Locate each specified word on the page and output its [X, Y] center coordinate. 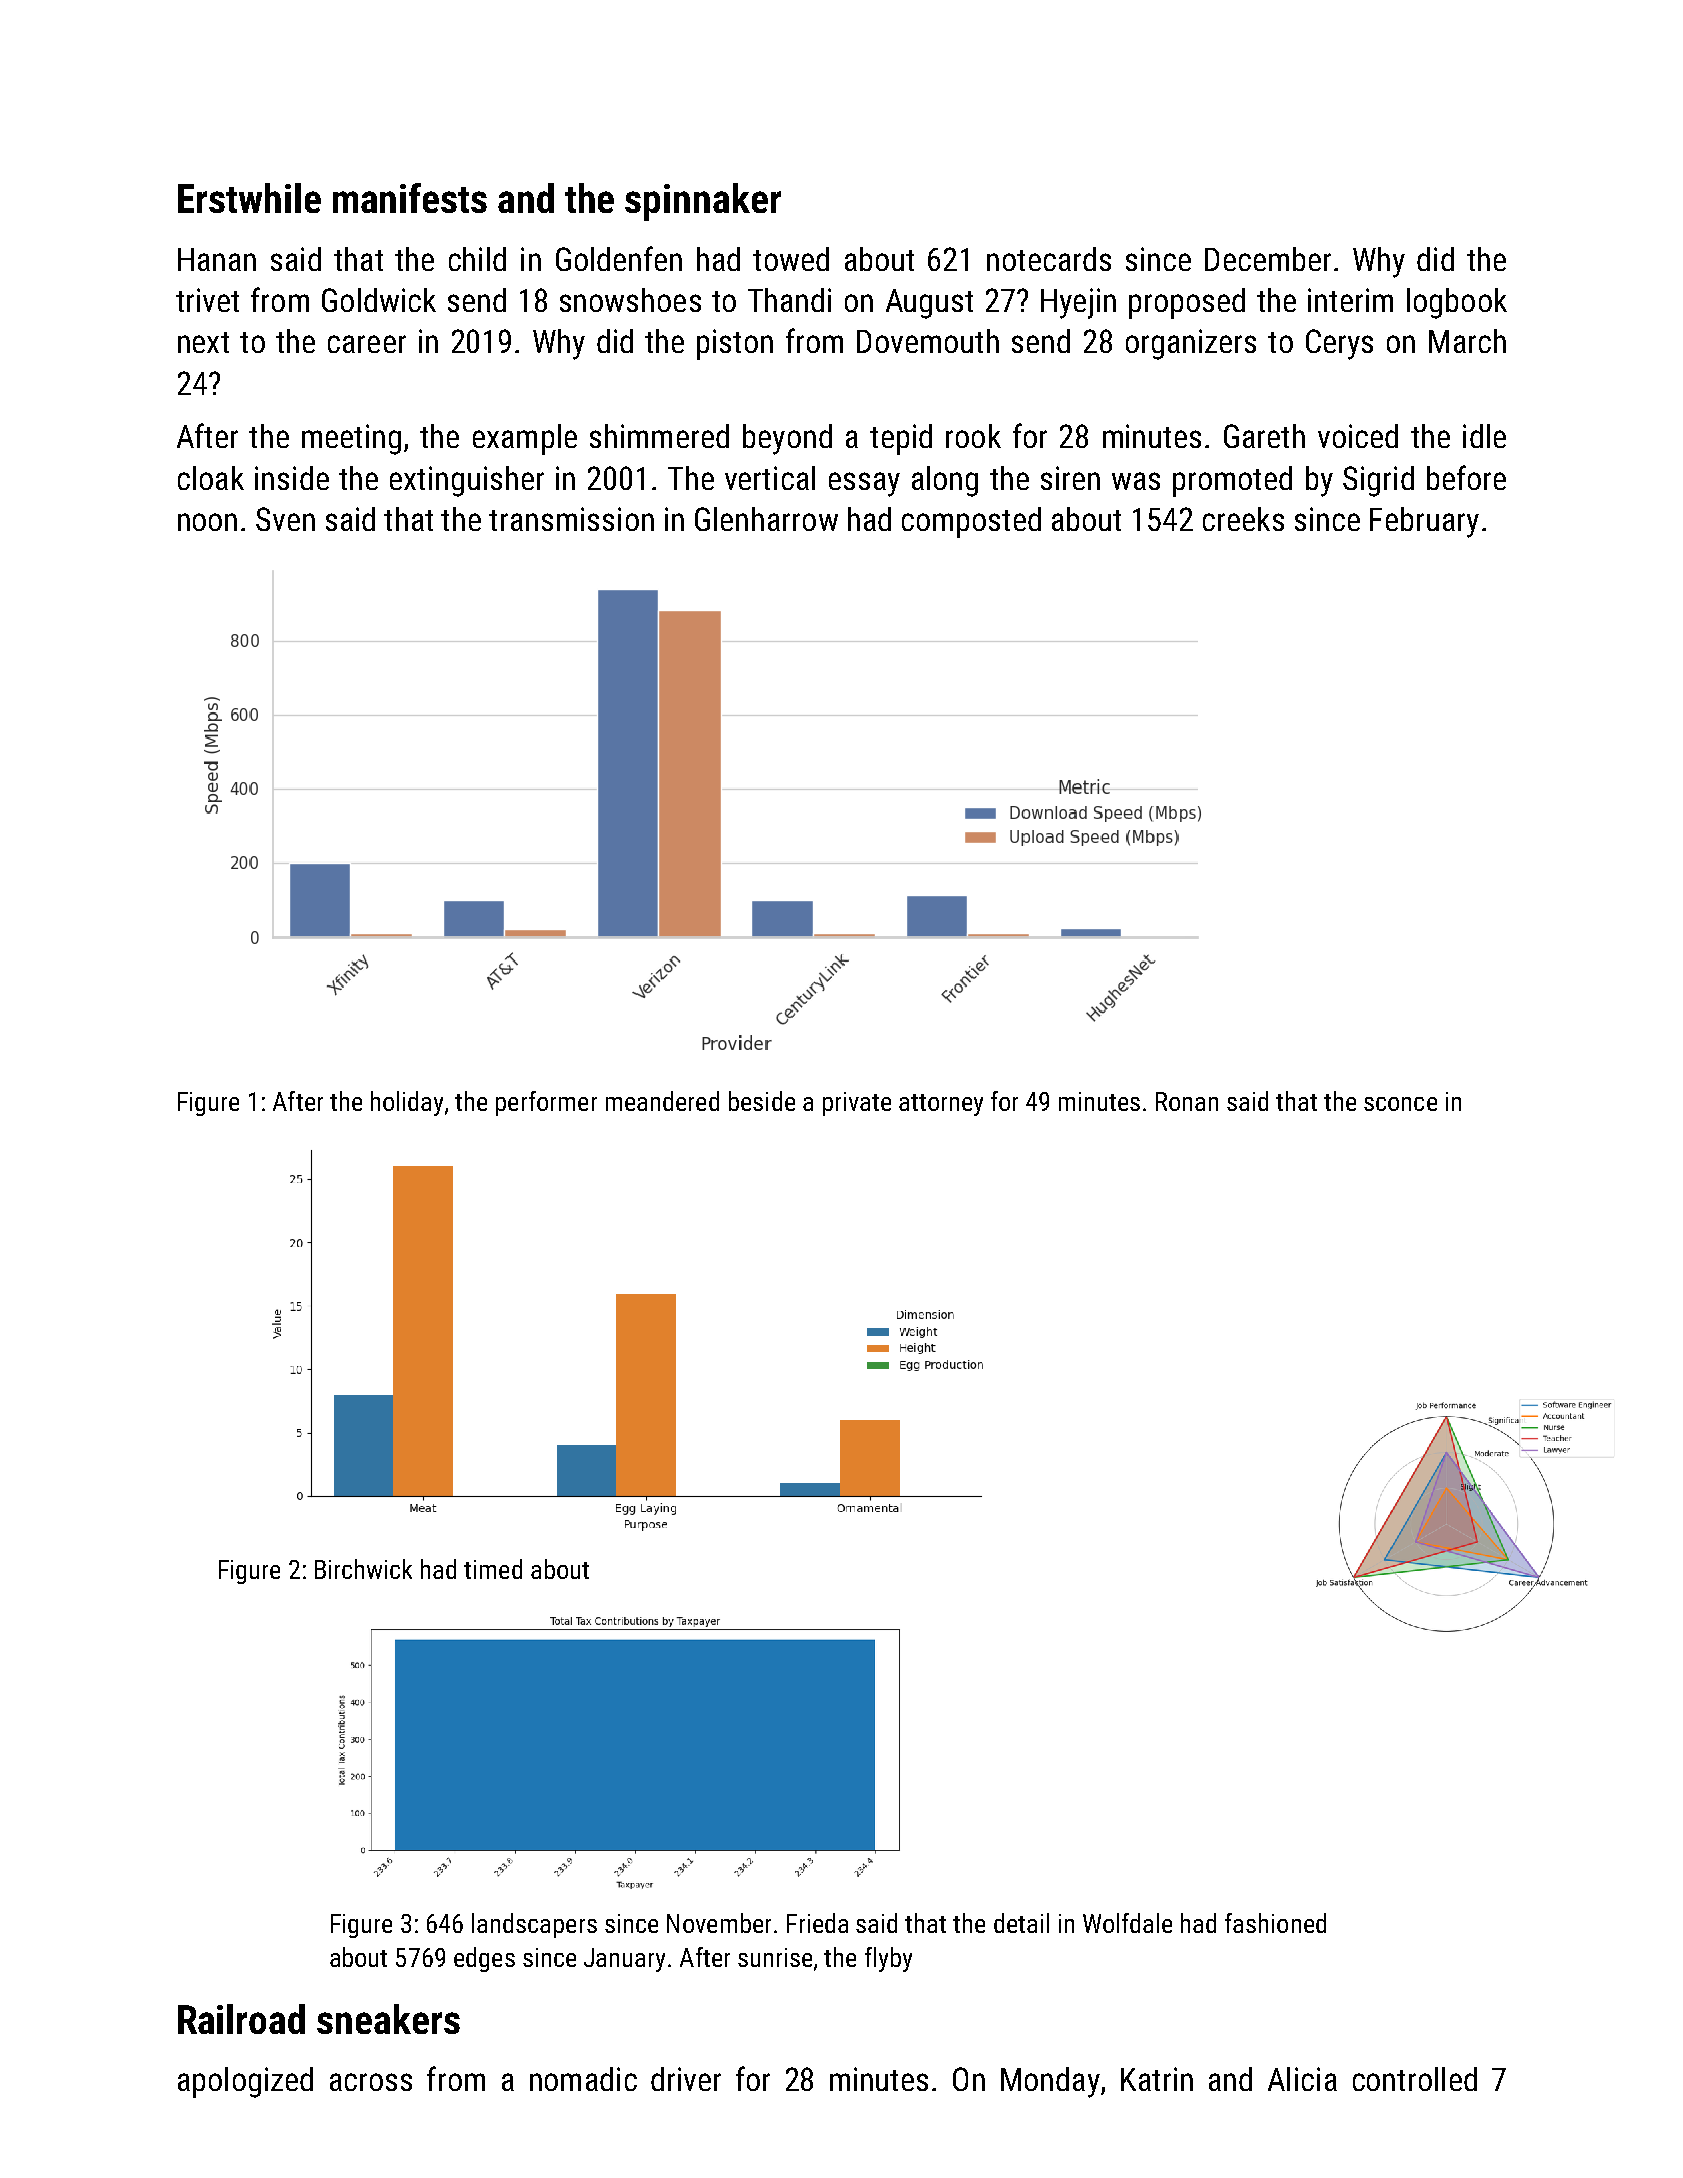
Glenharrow [766, 519]
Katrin [1157, 2079]
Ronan [1187, 1101]
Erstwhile [249, 198]
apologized [245, 2082]
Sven [285, 519]
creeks [1243, 519]
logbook [1457, 303]
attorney [941, 1105]
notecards [1049, 259]
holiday [407, 1103]
